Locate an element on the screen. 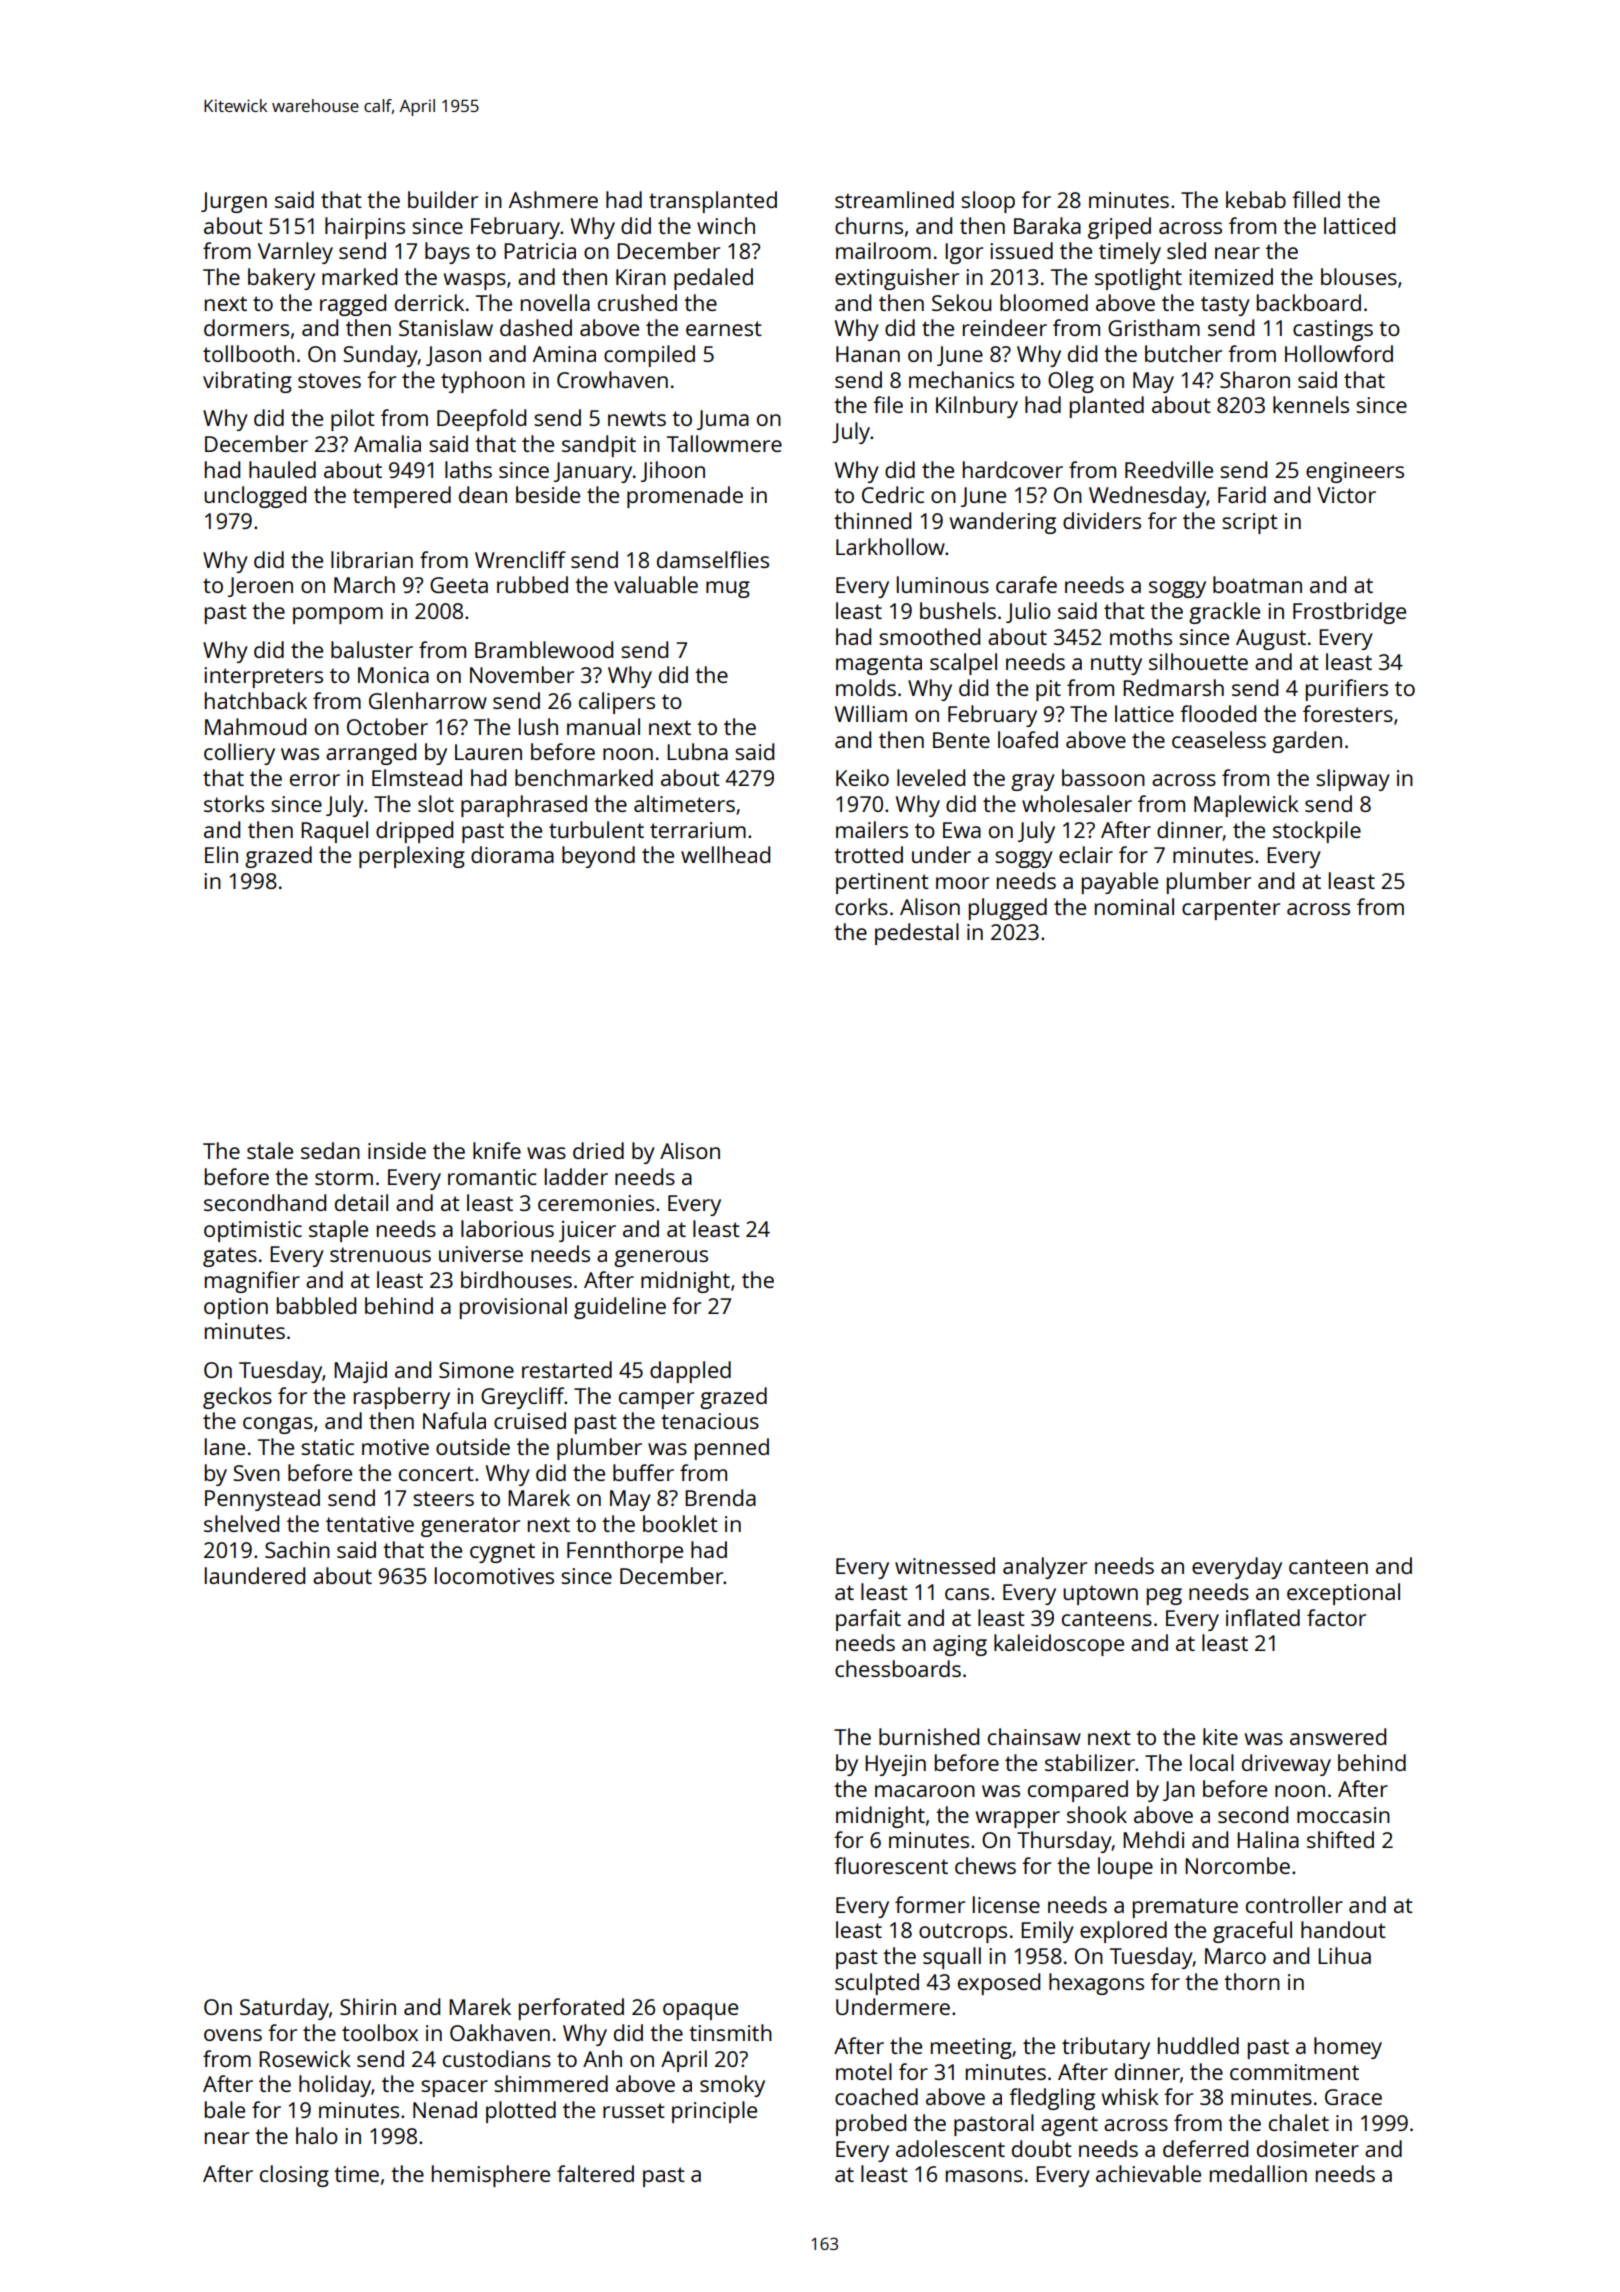 The image size is (1620, 2292). William is located at coordinates (871, 713).
